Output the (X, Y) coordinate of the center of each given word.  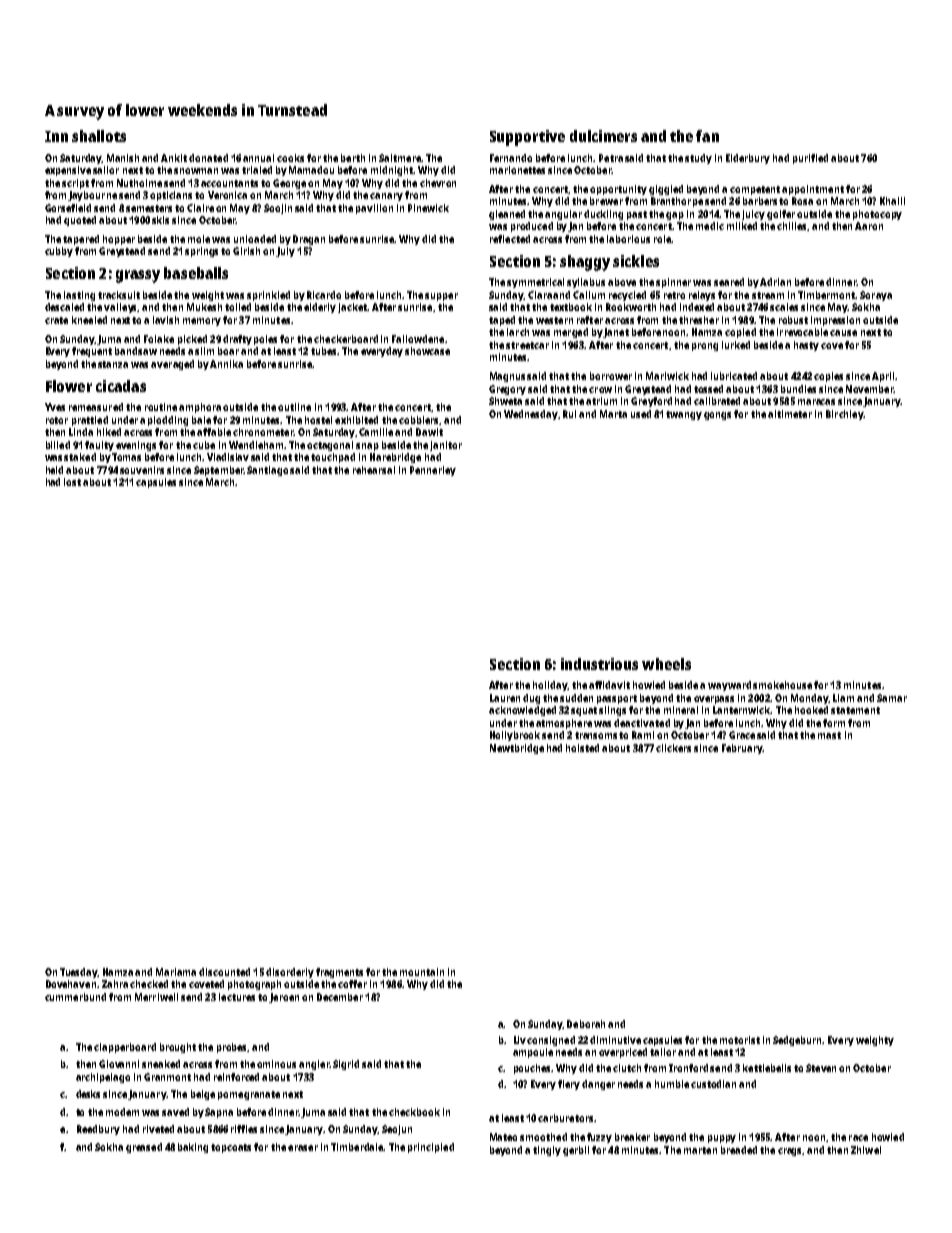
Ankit (174, 158)
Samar (892, 698)
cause (843, 333)
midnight (392, 171)
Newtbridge (517, 749)
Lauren (505, 698)
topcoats (231, 1148)
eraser (303, 1148)
